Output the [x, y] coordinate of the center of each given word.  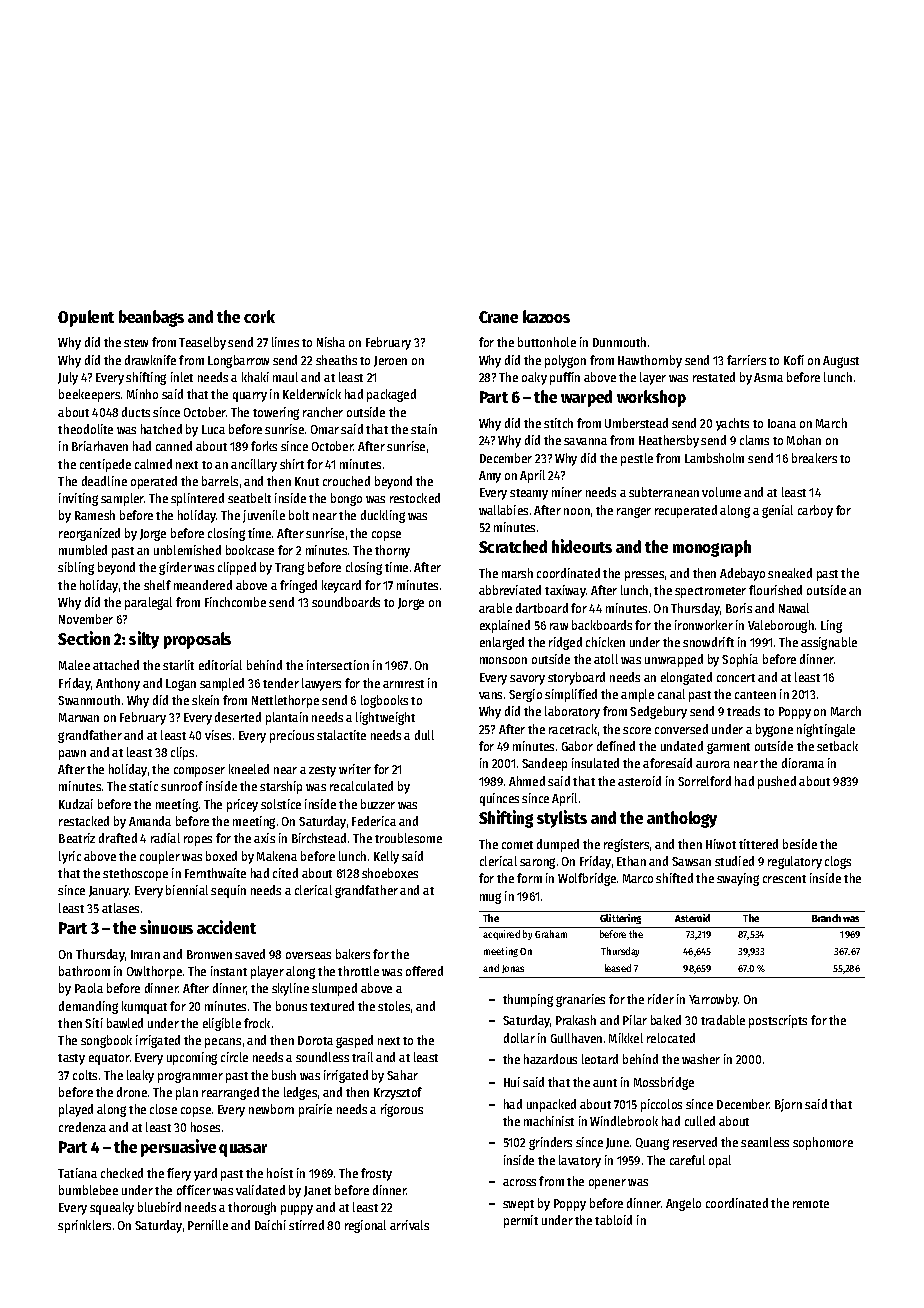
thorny [392, 551]
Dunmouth [619, 342]
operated [154, 482]
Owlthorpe [154, 972]
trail [362, 1057]
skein [205, 700]
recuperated [686, 511]
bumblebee [88, 1190]
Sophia [740, 660]
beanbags [151, 318]
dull [424, 735]
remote [811, 1204]
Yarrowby [713, 1000]
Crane [498, 317]
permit [521, 1221]
